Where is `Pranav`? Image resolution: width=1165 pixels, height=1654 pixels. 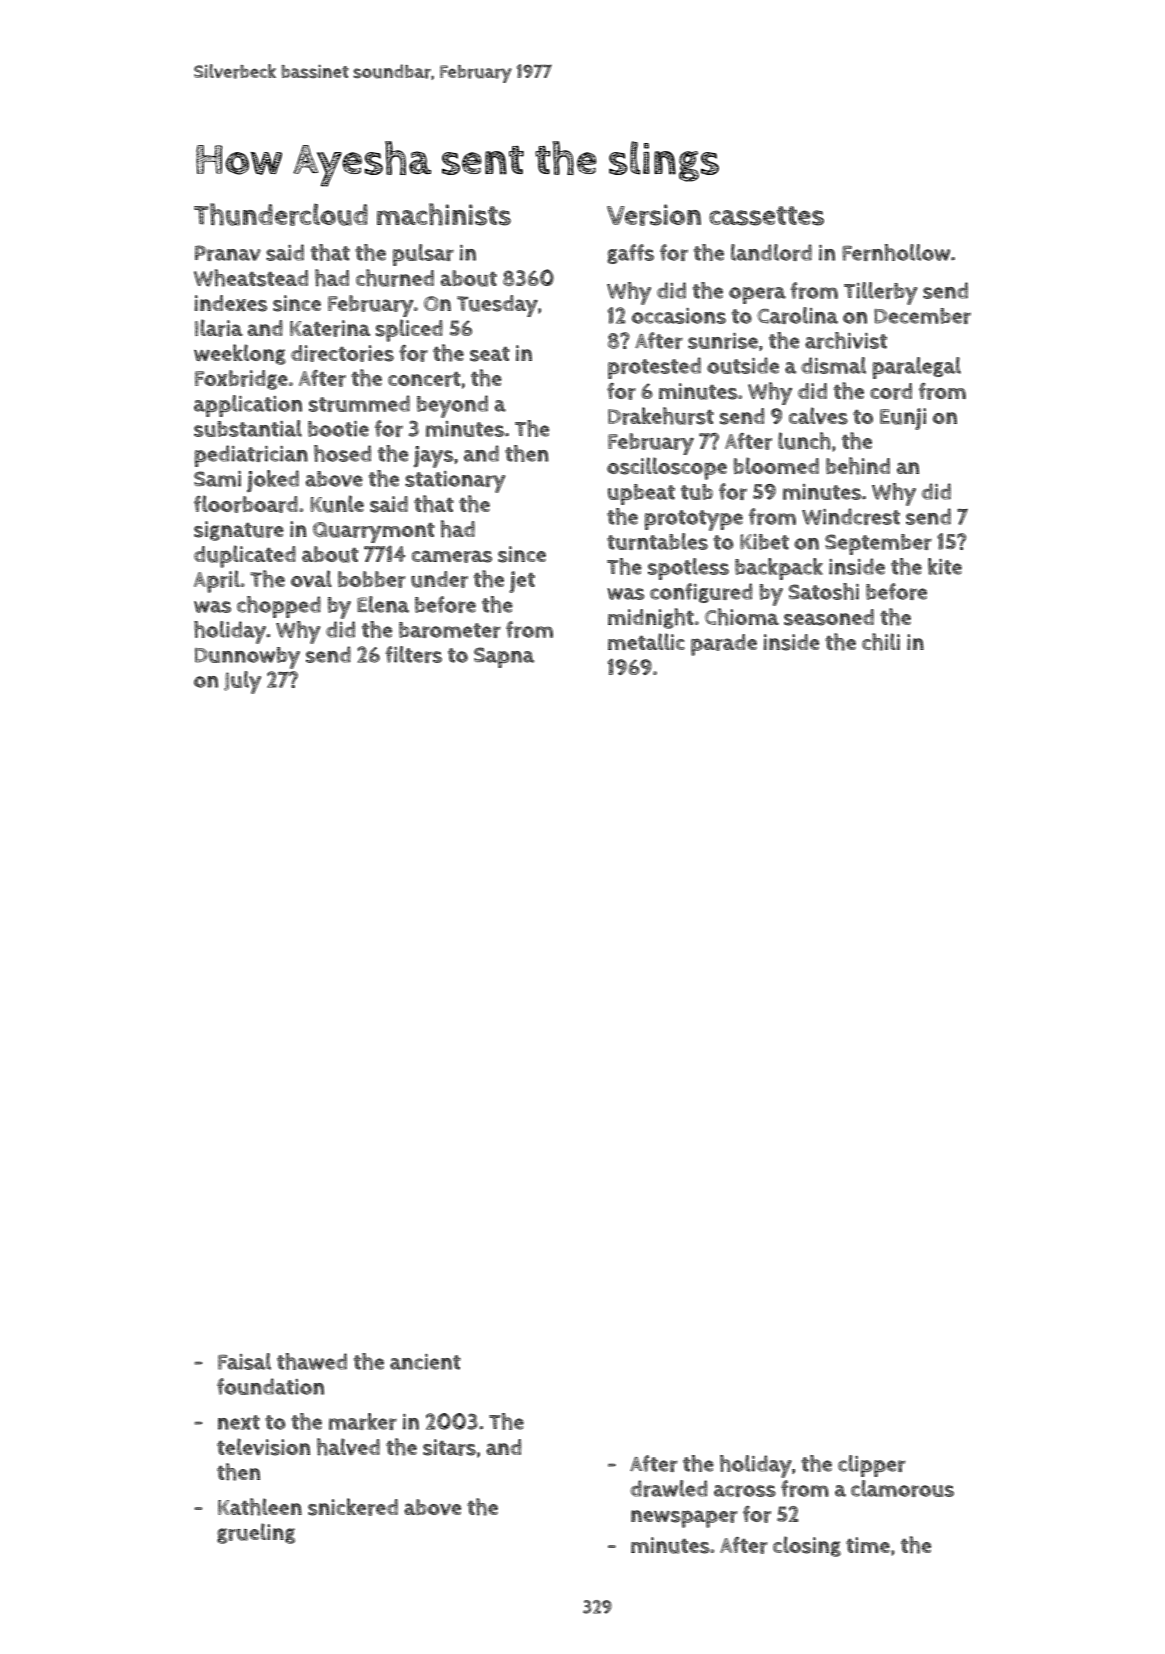
Pranav is located at coordinates (228, 253).
